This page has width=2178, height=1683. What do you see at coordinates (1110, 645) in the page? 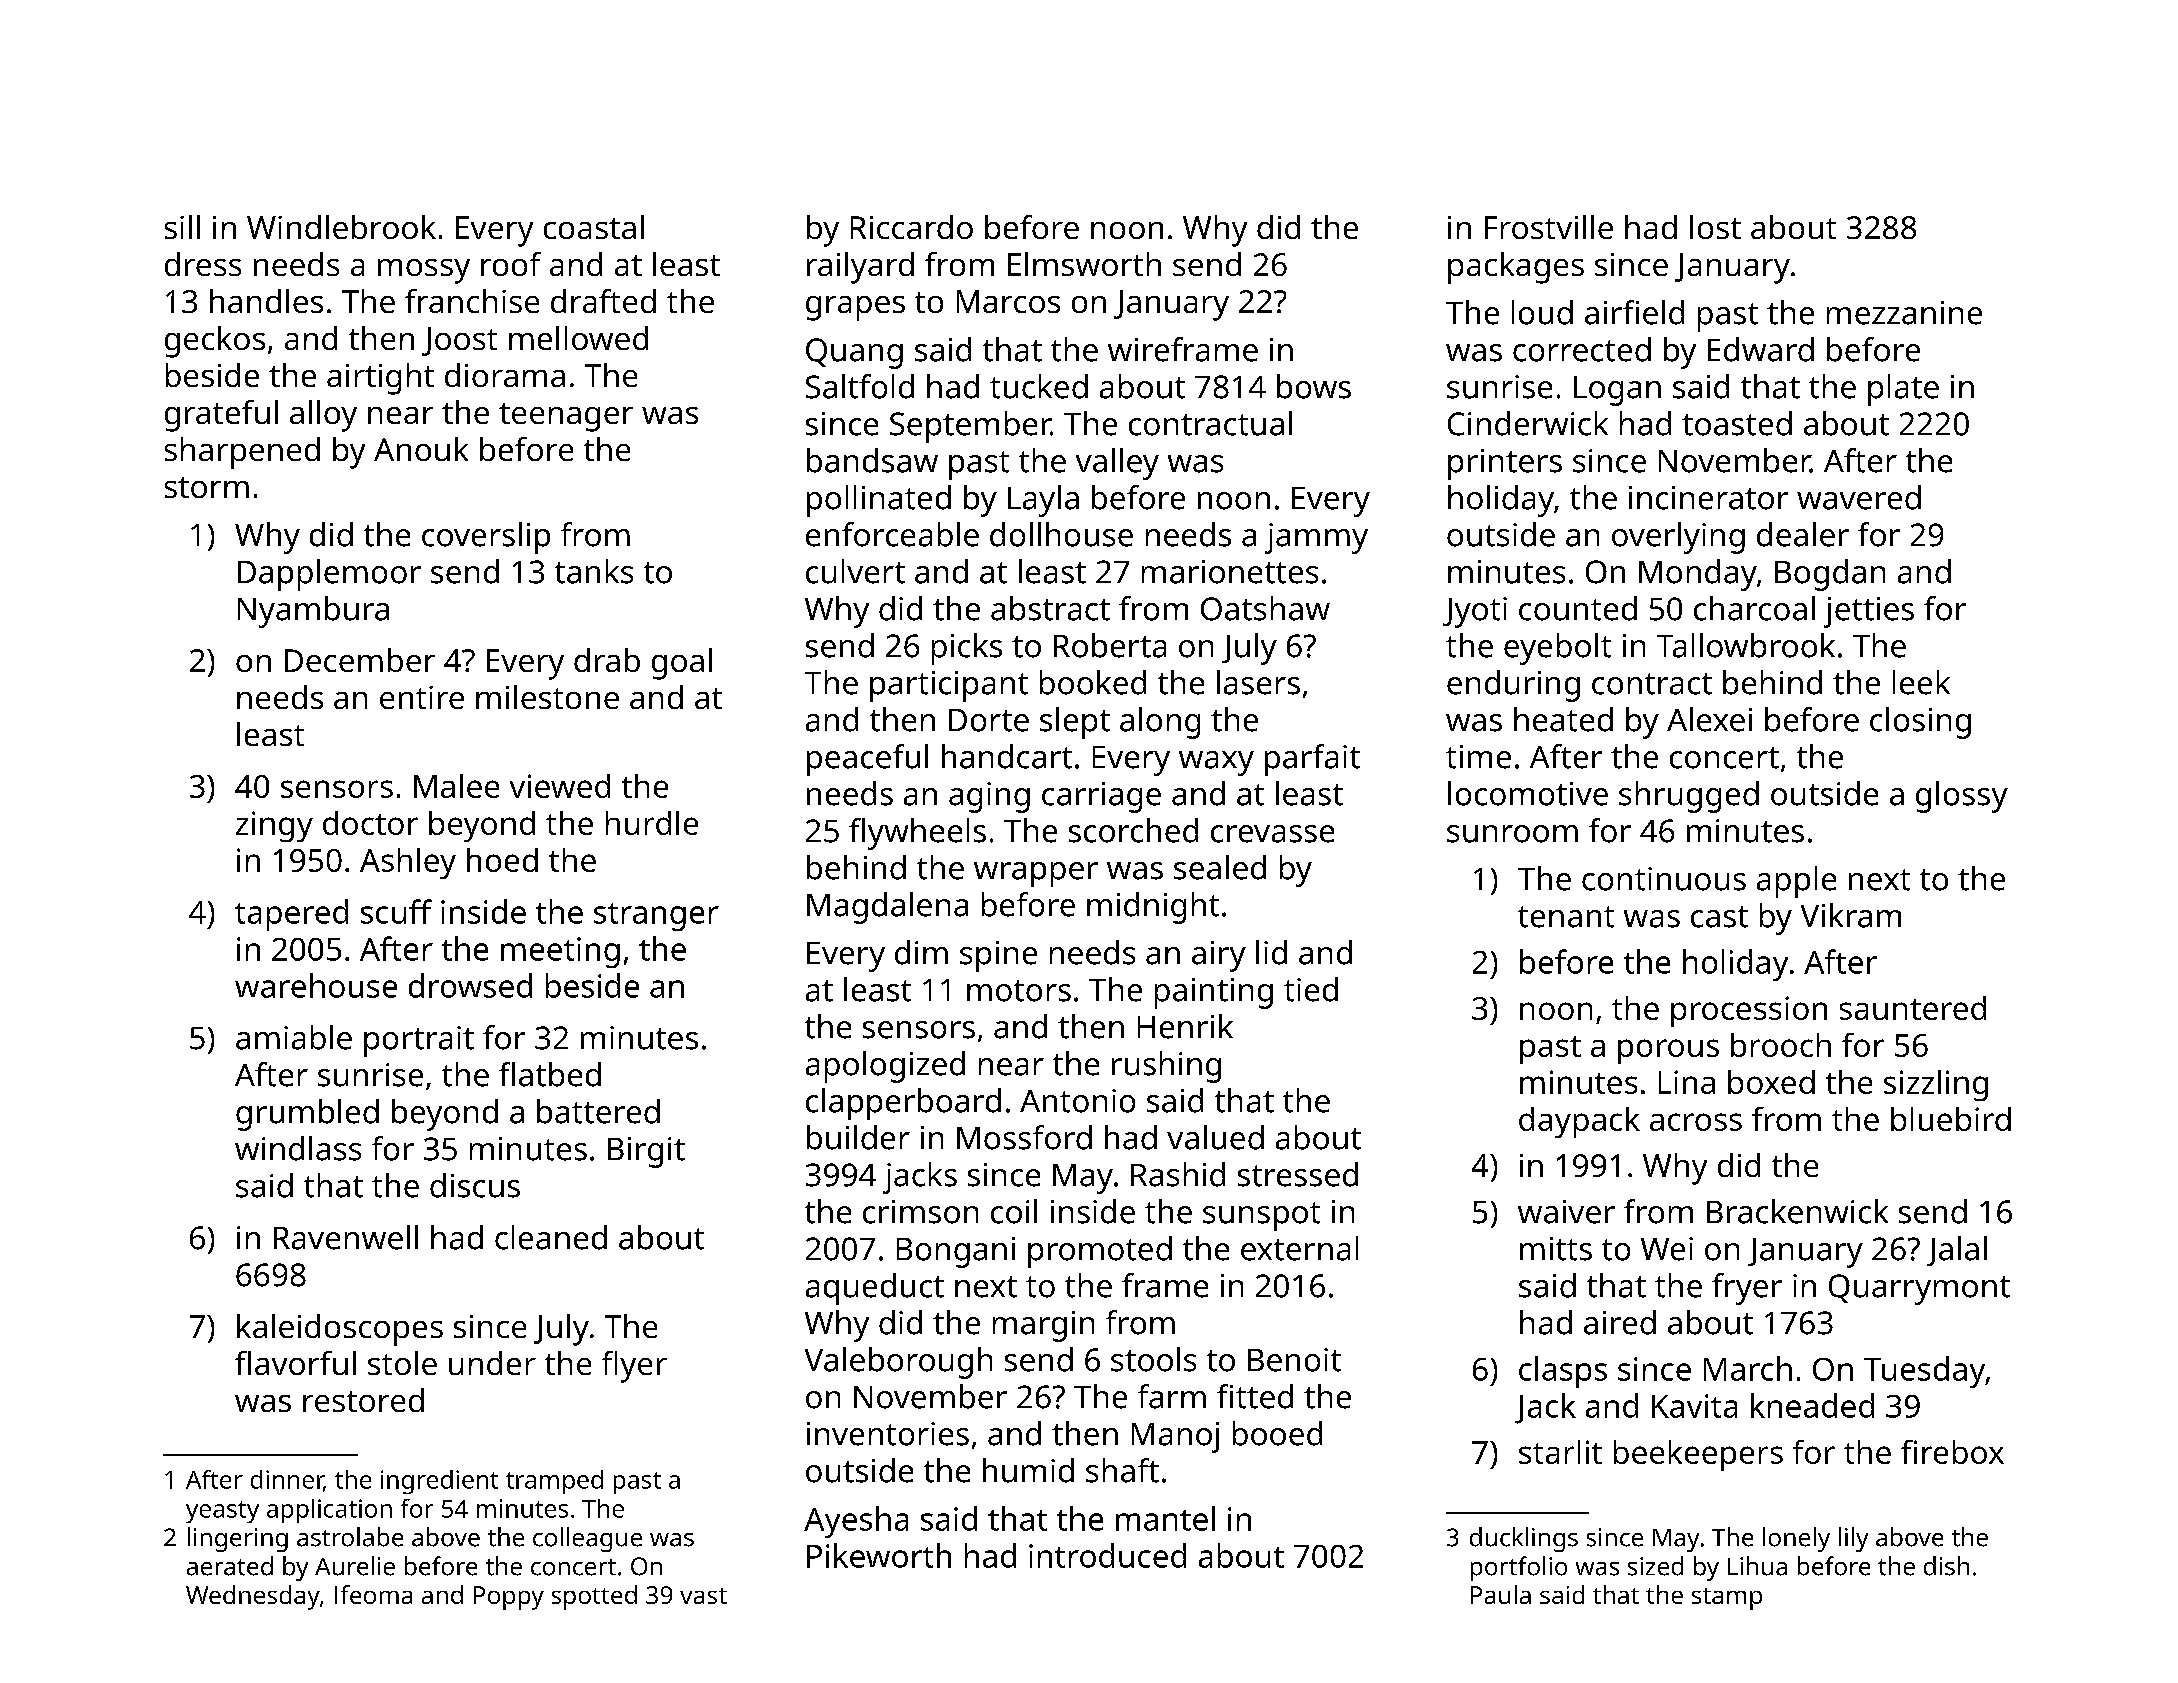
I see `Roberta` at bounding box center [1110, 645].
